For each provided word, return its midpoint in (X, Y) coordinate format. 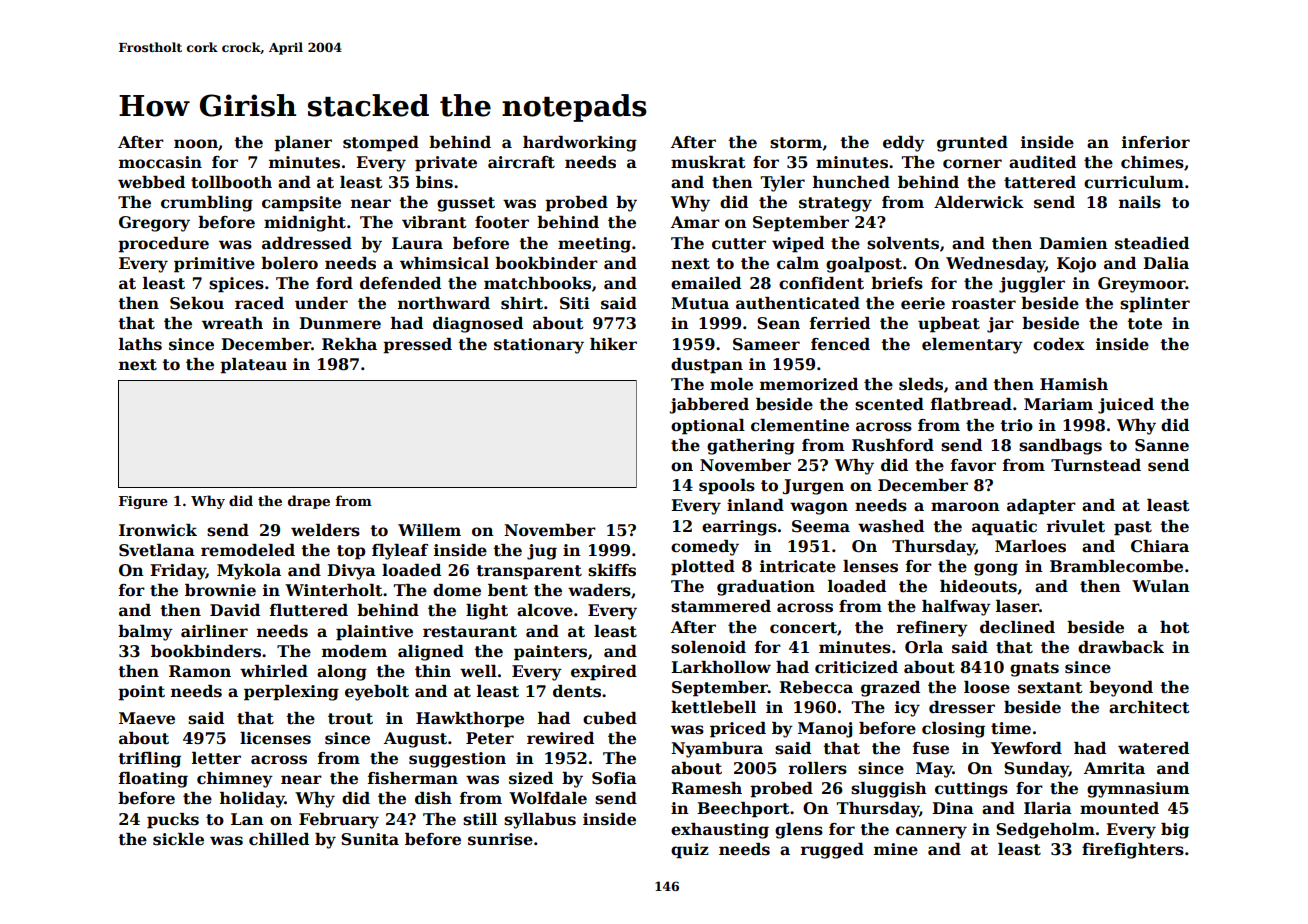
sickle (178, 839)
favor (973, 465)
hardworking (580, 144)
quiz (690, 851)
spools (727, 487)
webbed (151, 182)
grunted (972, 144)
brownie (220, 590)
